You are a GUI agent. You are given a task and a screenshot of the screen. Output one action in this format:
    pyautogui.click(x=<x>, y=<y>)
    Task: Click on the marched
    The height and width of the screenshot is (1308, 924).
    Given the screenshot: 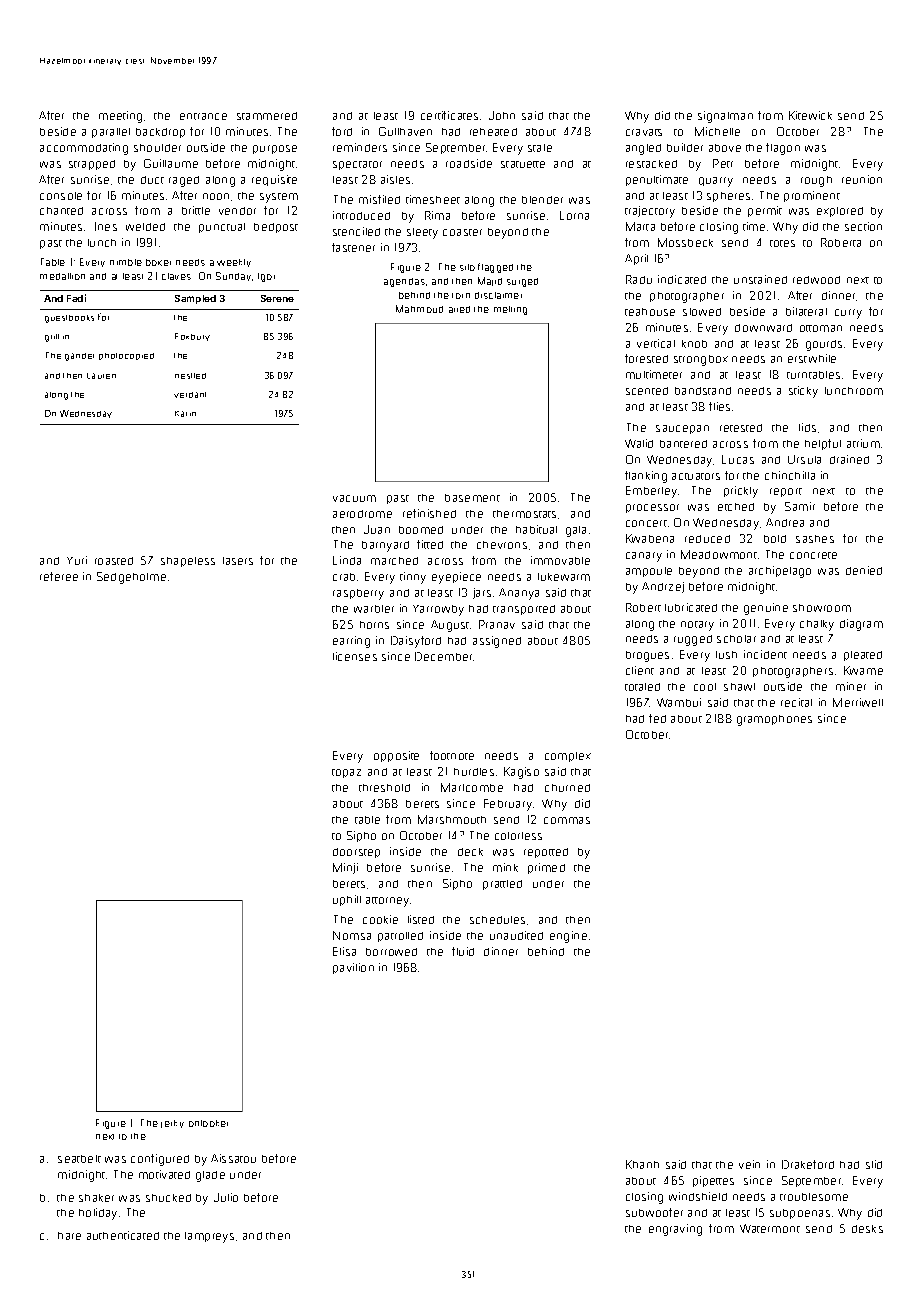 What is the action you would take?
    pyautogui.click(x=394, y=561)
